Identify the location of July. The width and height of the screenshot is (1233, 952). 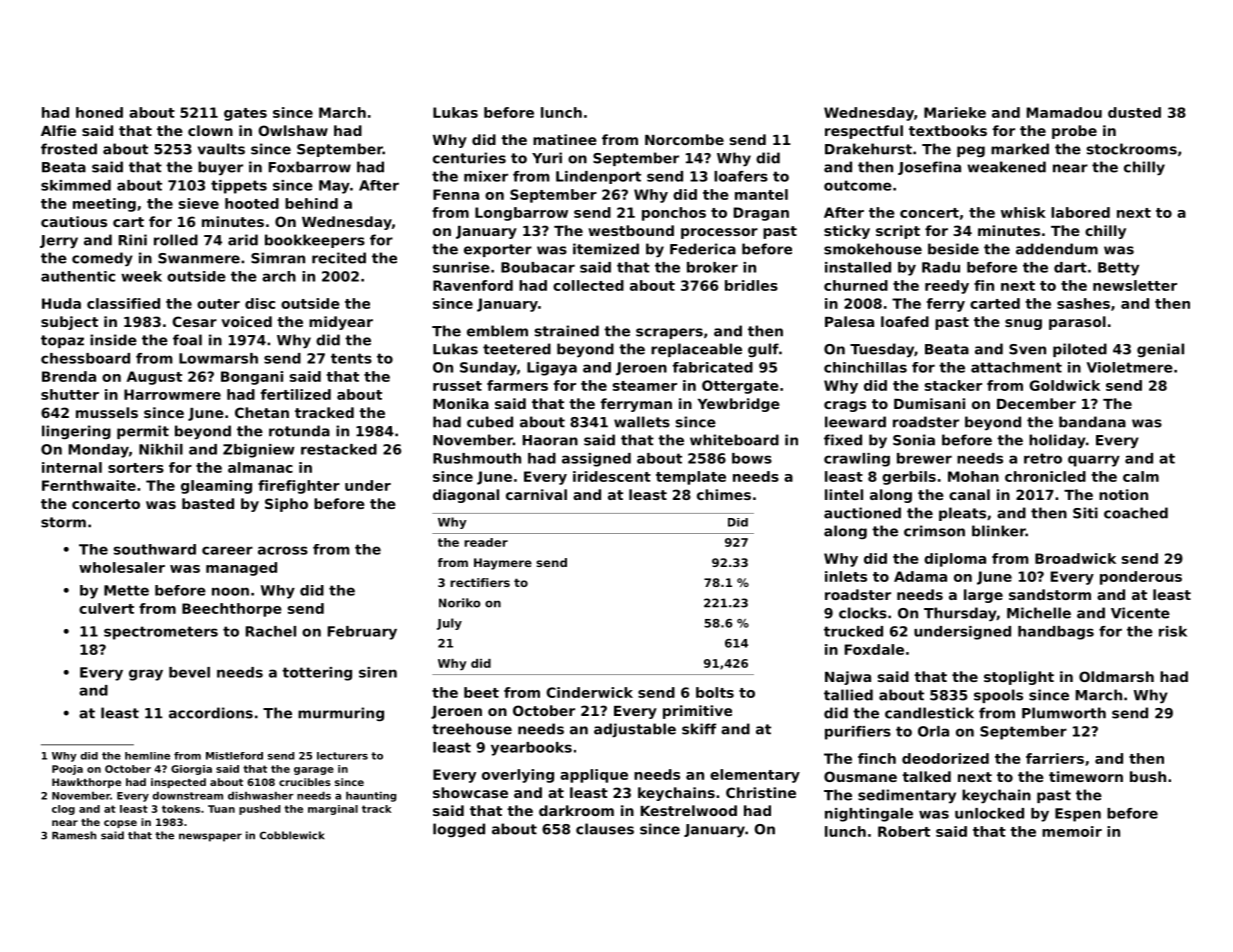
(449, 624).
